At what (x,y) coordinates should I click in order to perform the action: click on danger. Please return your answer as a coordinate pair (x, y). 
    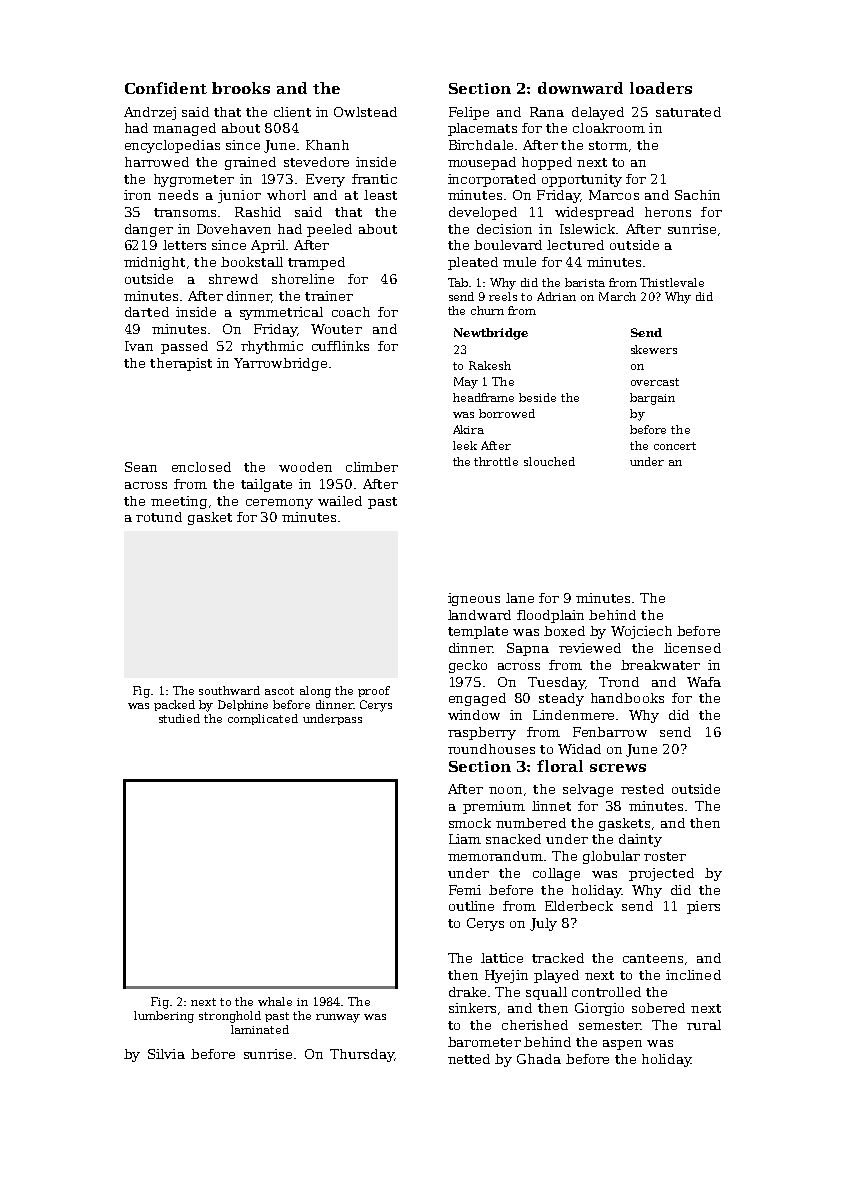
    Looking at the image, I should click on (149, 230).
